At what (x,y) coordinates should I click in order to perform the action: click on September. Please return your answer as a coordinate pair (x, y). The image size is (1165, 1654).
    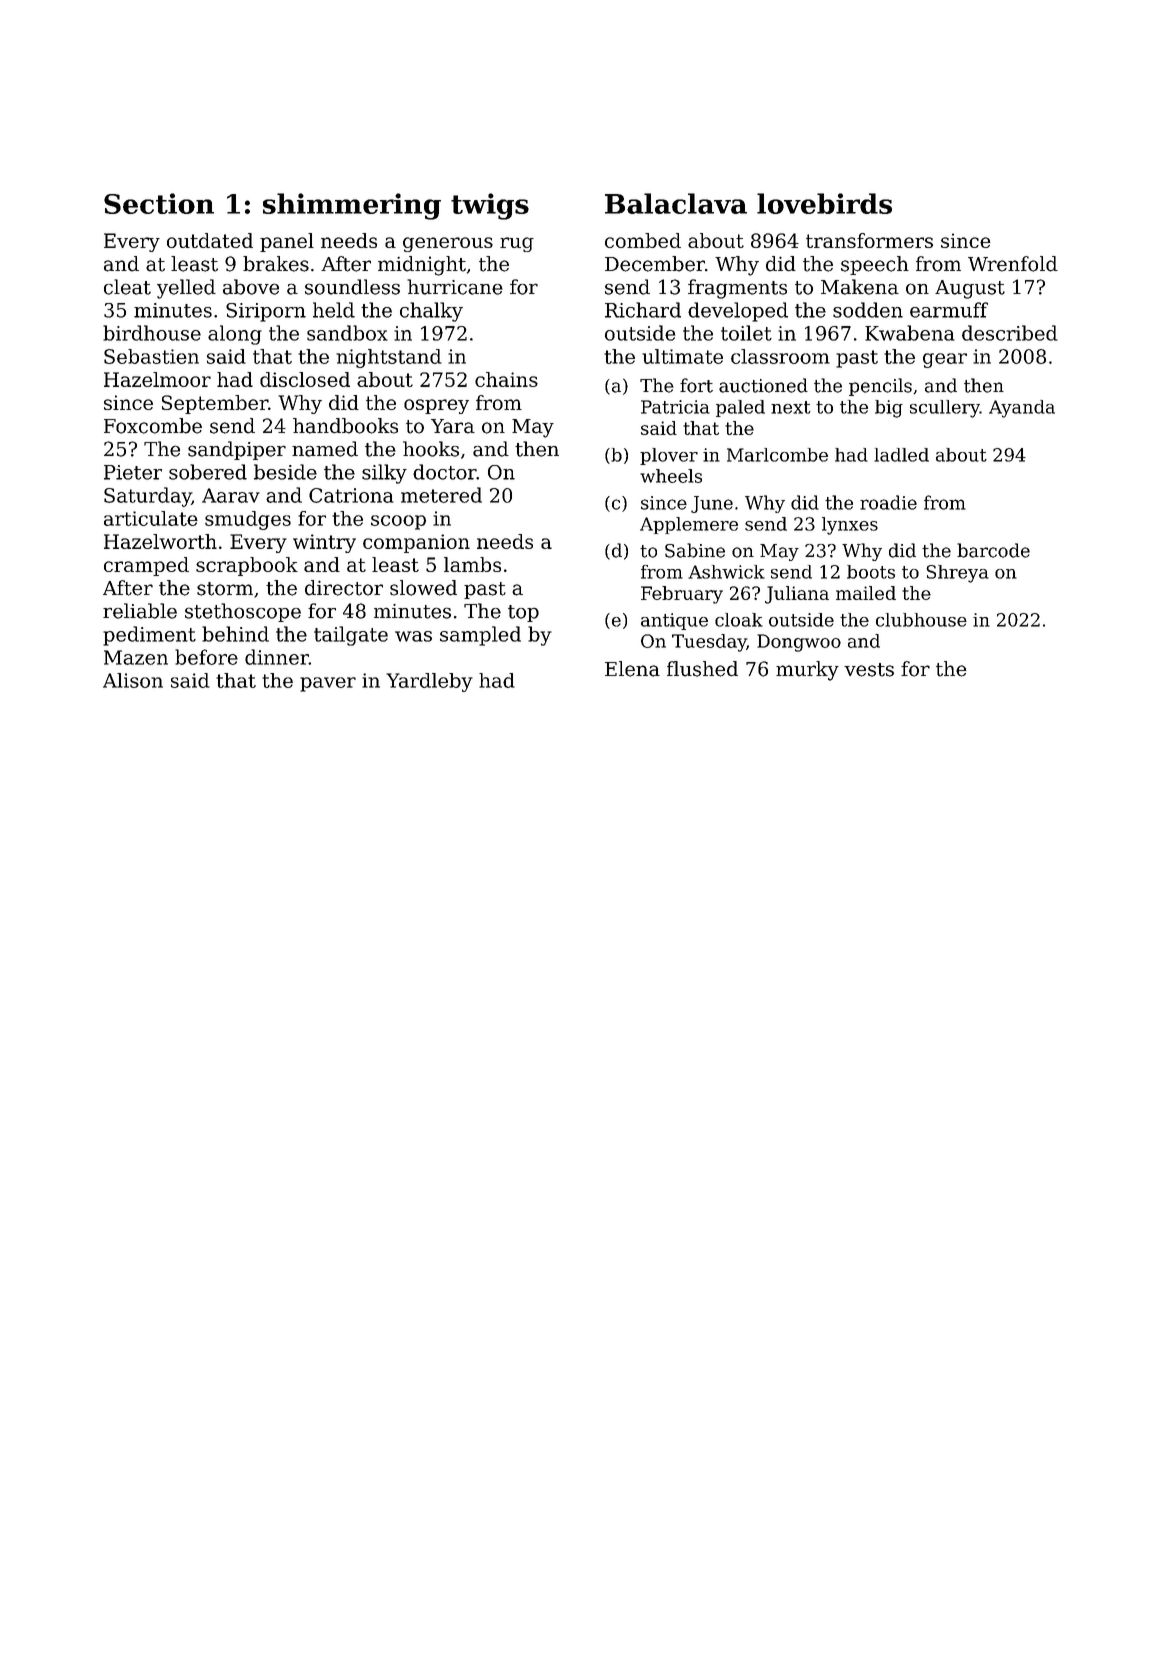
    Looking at the image, I should click on (215, 404).
